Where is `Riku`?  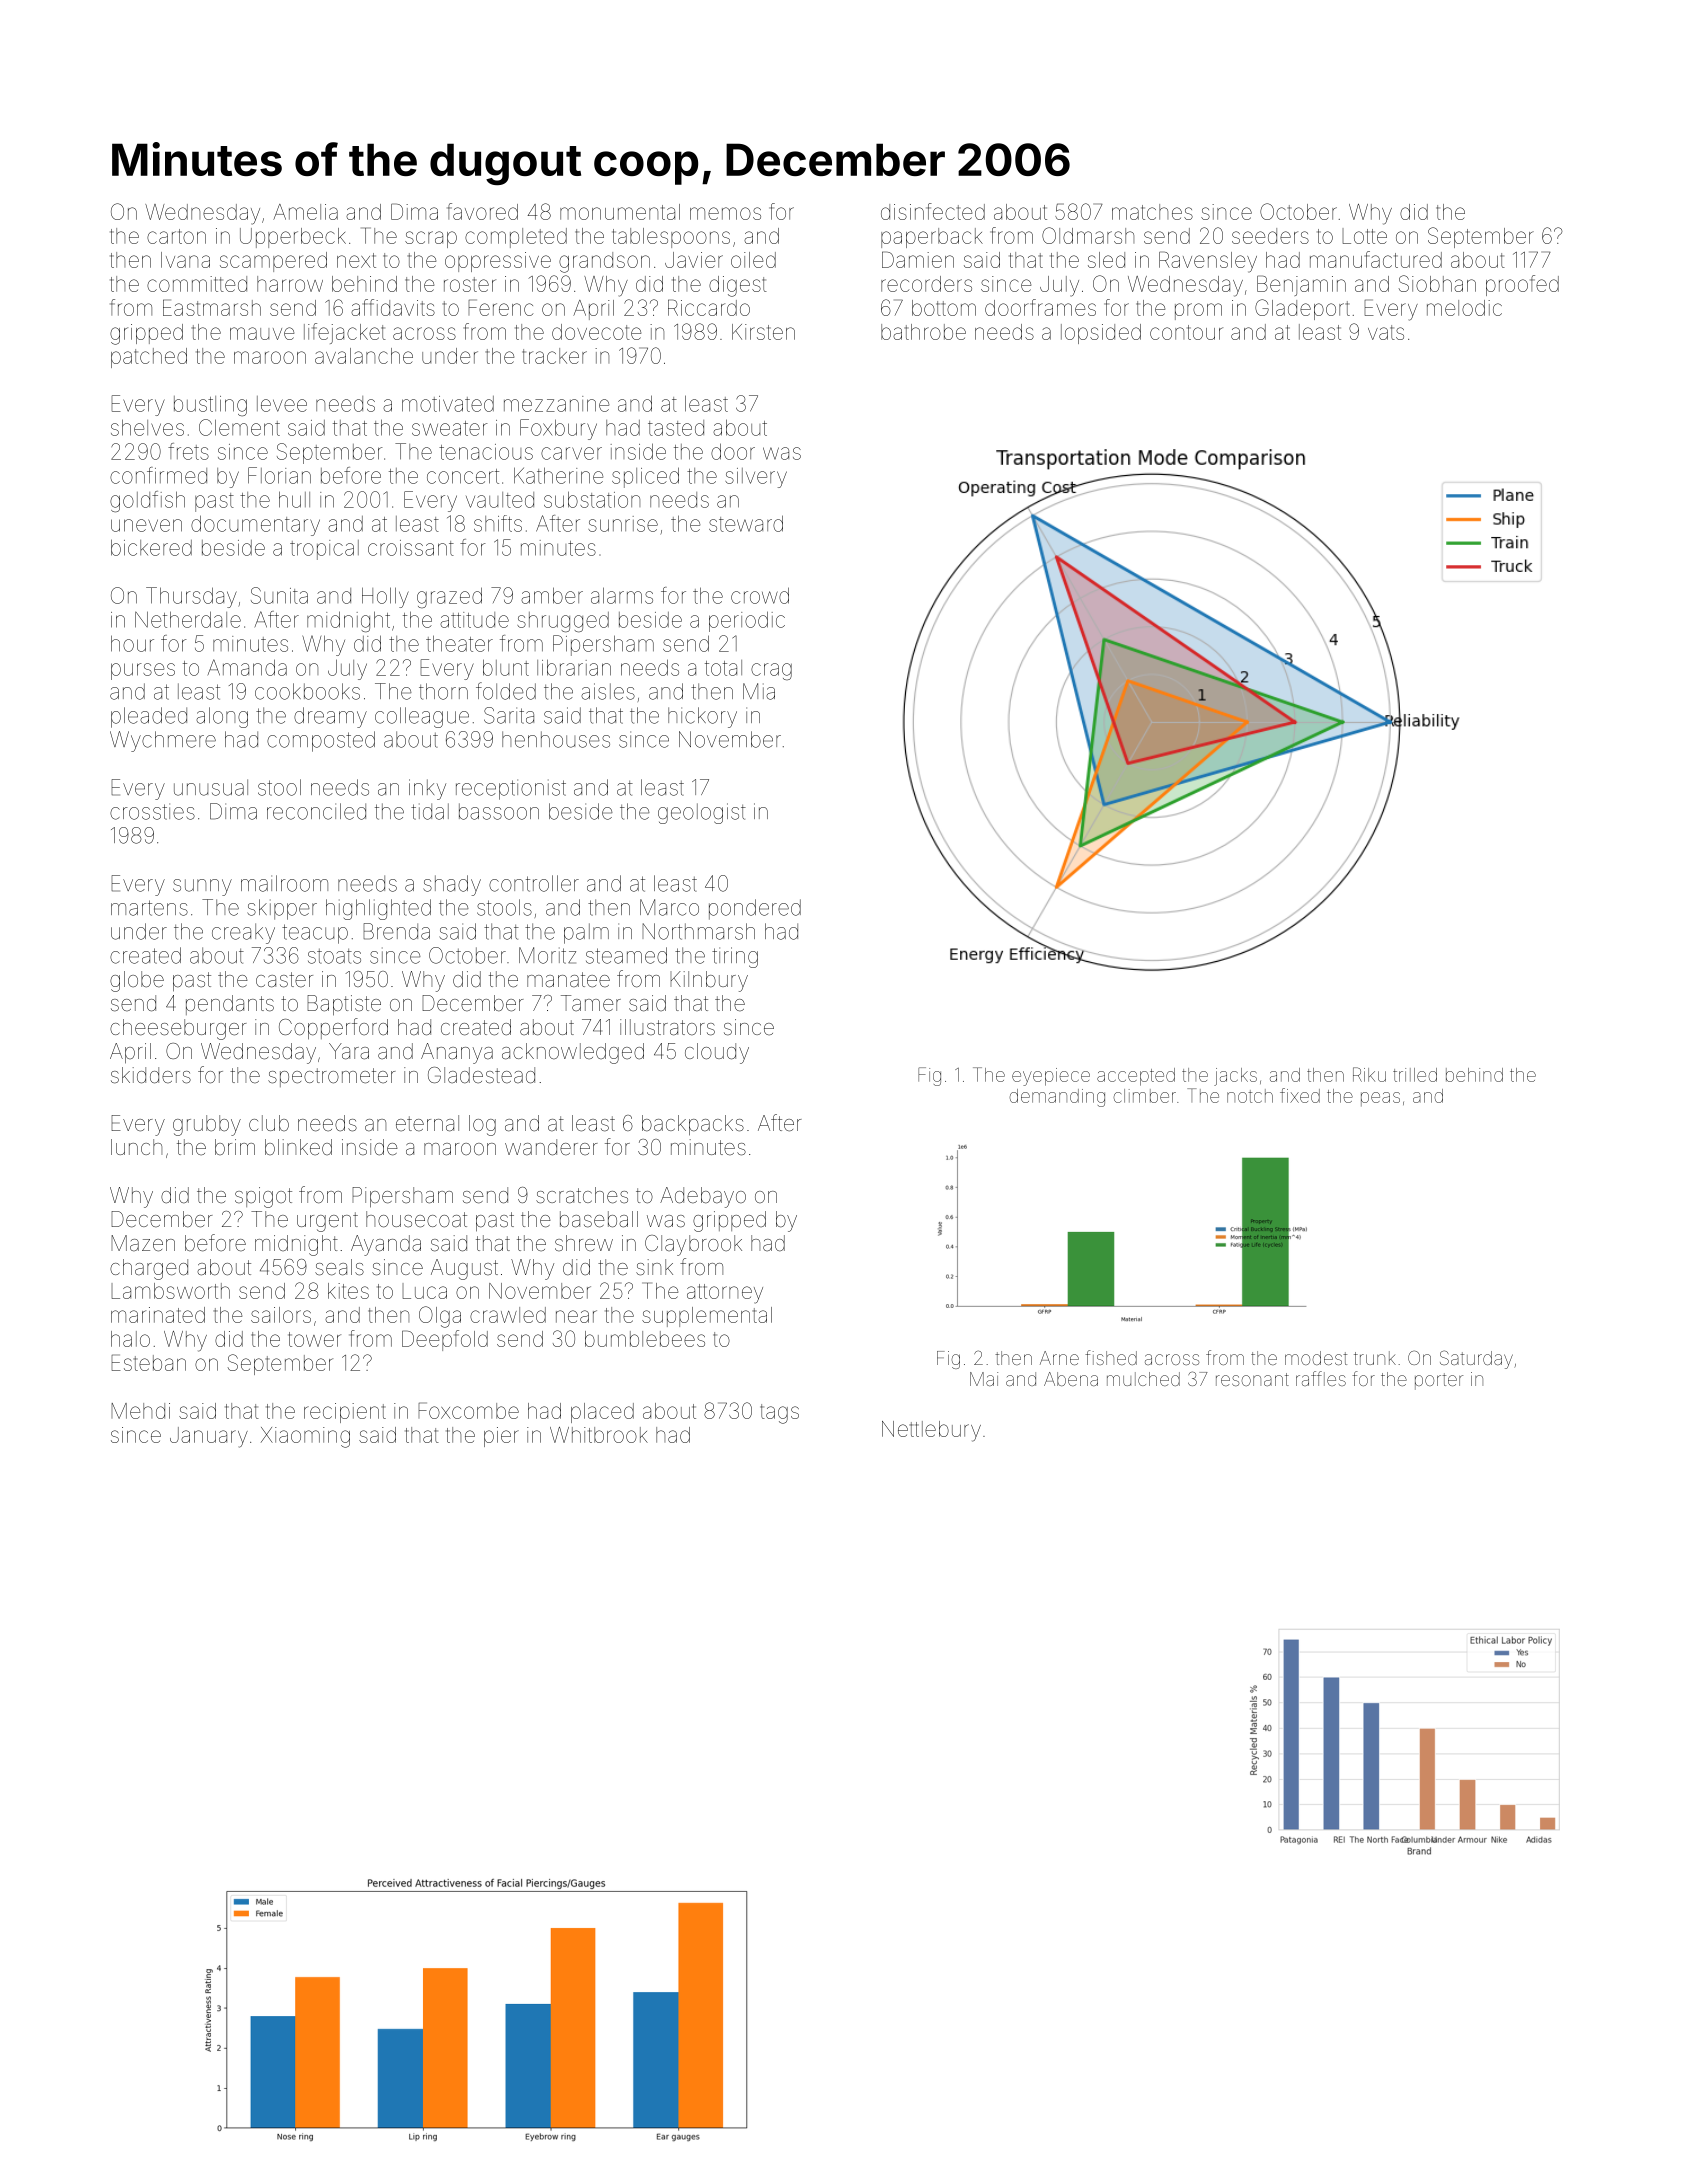
Riku is located at coordinates (1369, 1074).
